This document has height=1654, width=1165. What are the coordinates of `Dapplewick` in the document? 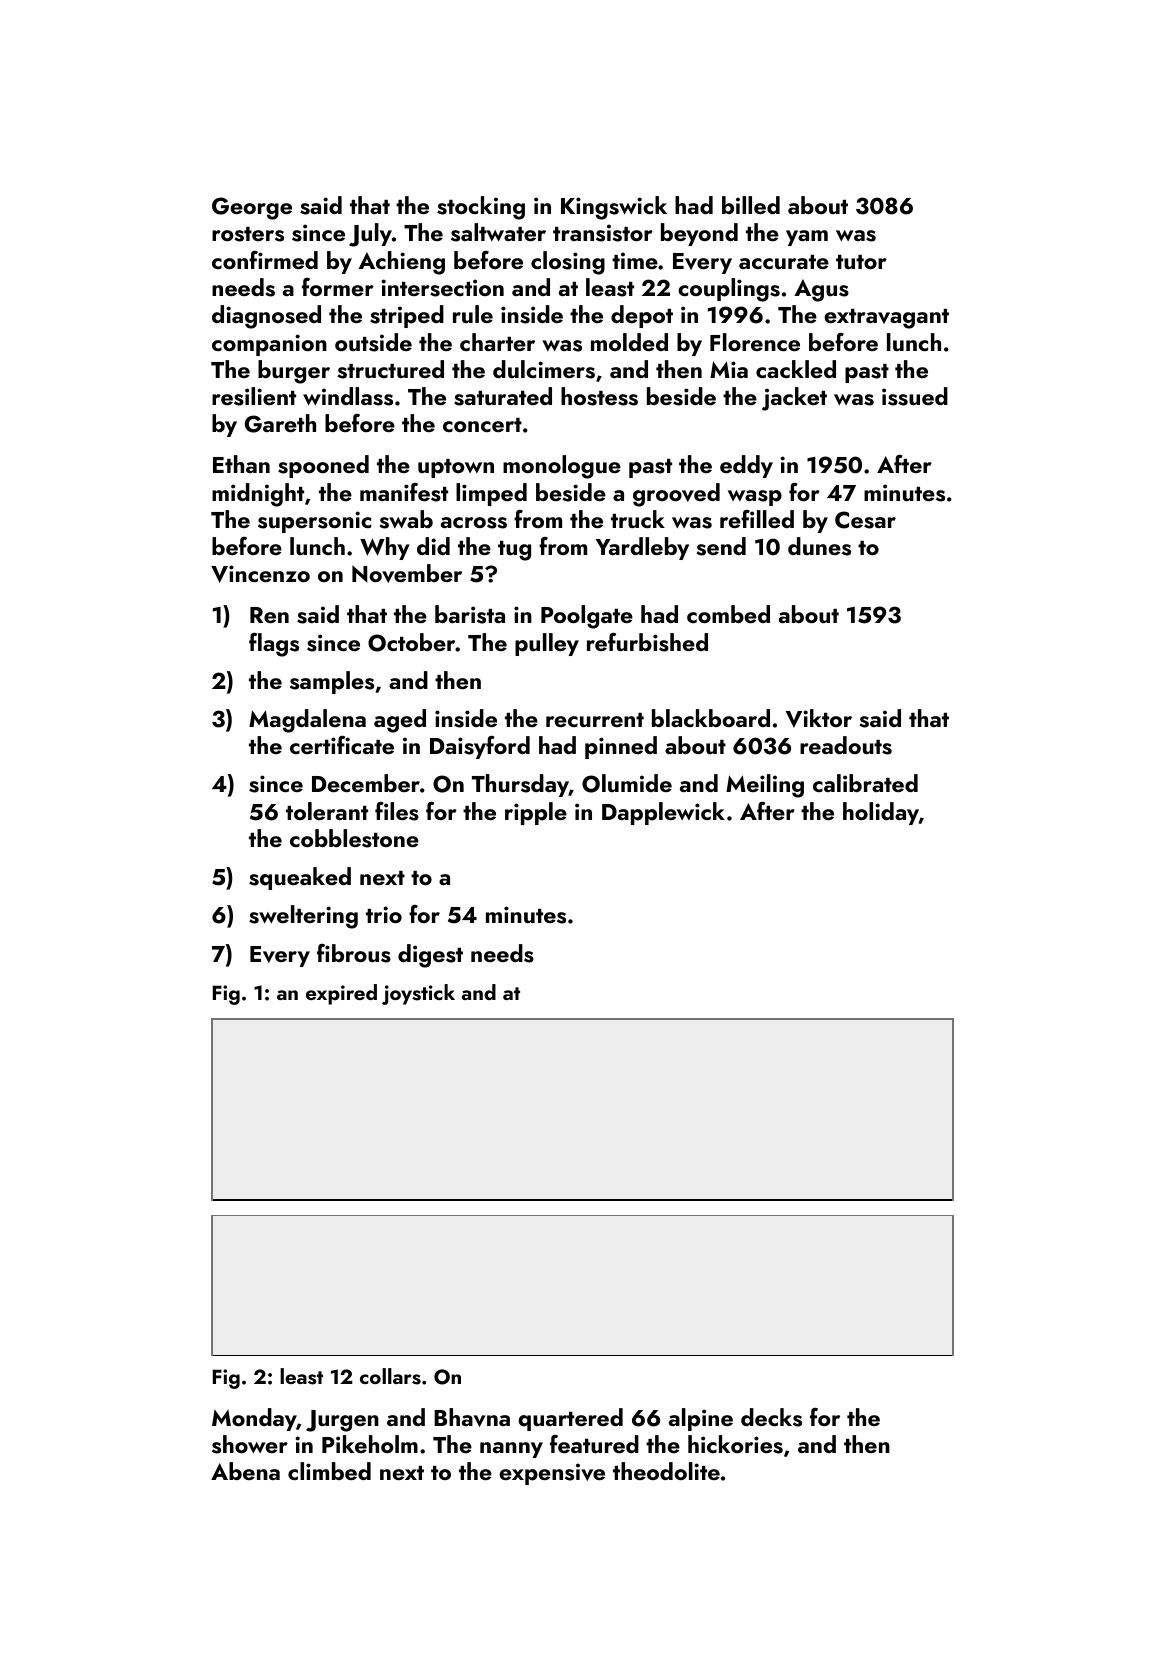 It's located at (663, 813).
